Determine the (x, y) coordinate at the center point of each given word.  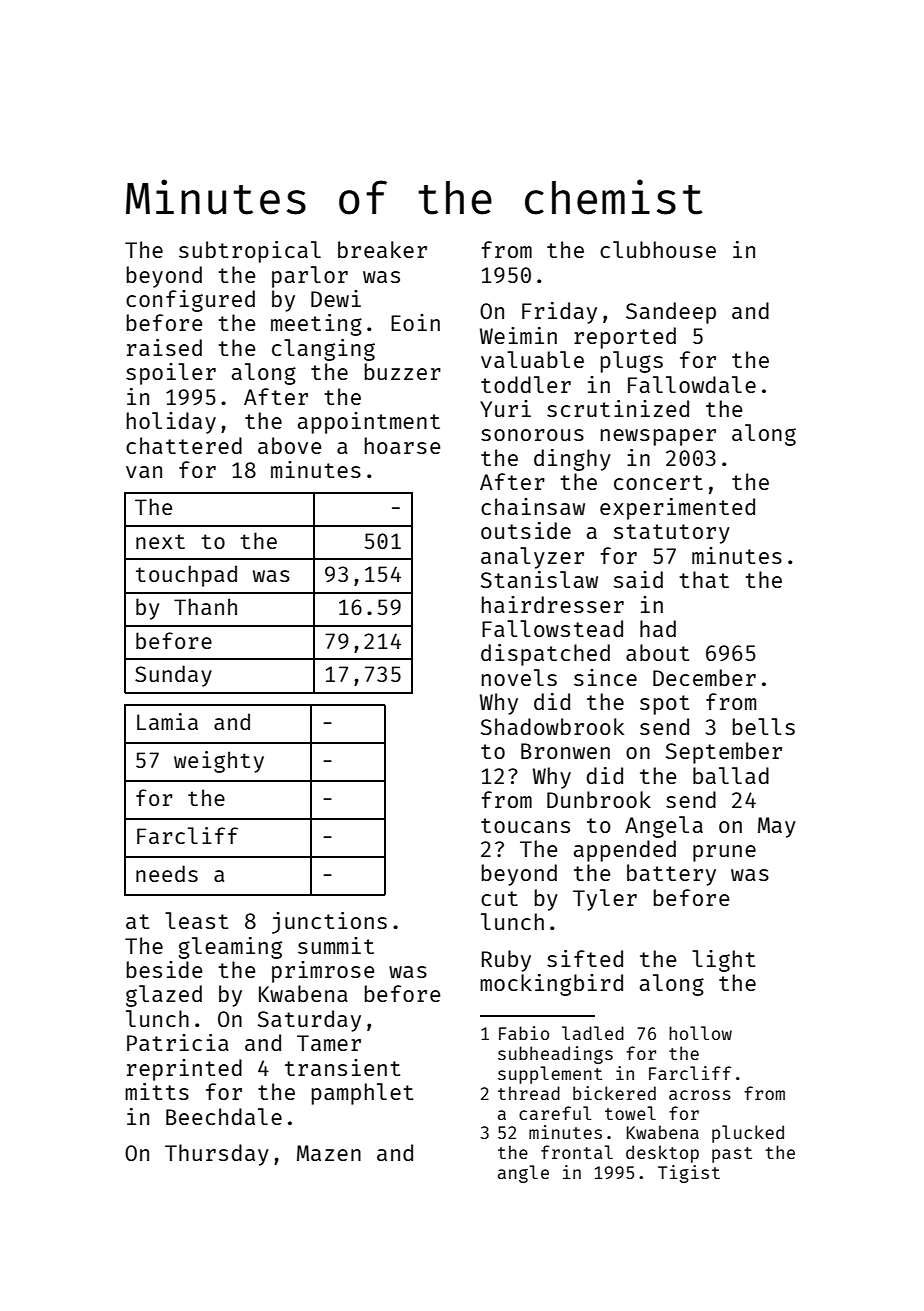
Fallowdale (692, 384)
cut (499, 898)
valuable (532, 359)
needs (167, 873)
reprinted (184, 1070)
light (723, 961)
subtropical (250, 252)
